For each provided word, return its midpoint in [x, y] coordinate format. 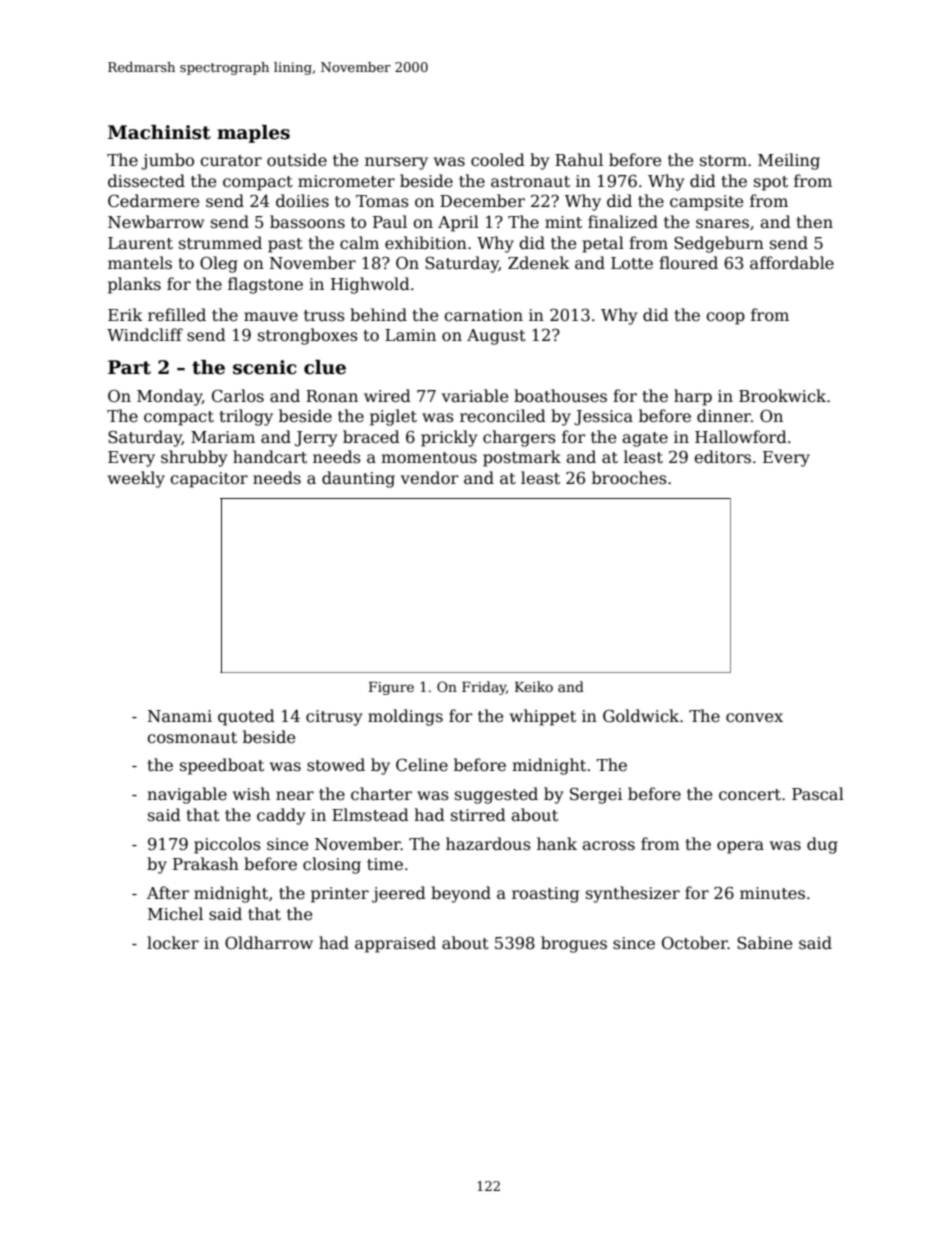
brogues [574, 944]
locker [173, 942]
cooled [498, 160]
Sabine [764, 943]
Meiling [789, 161]
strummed [220, 243]
